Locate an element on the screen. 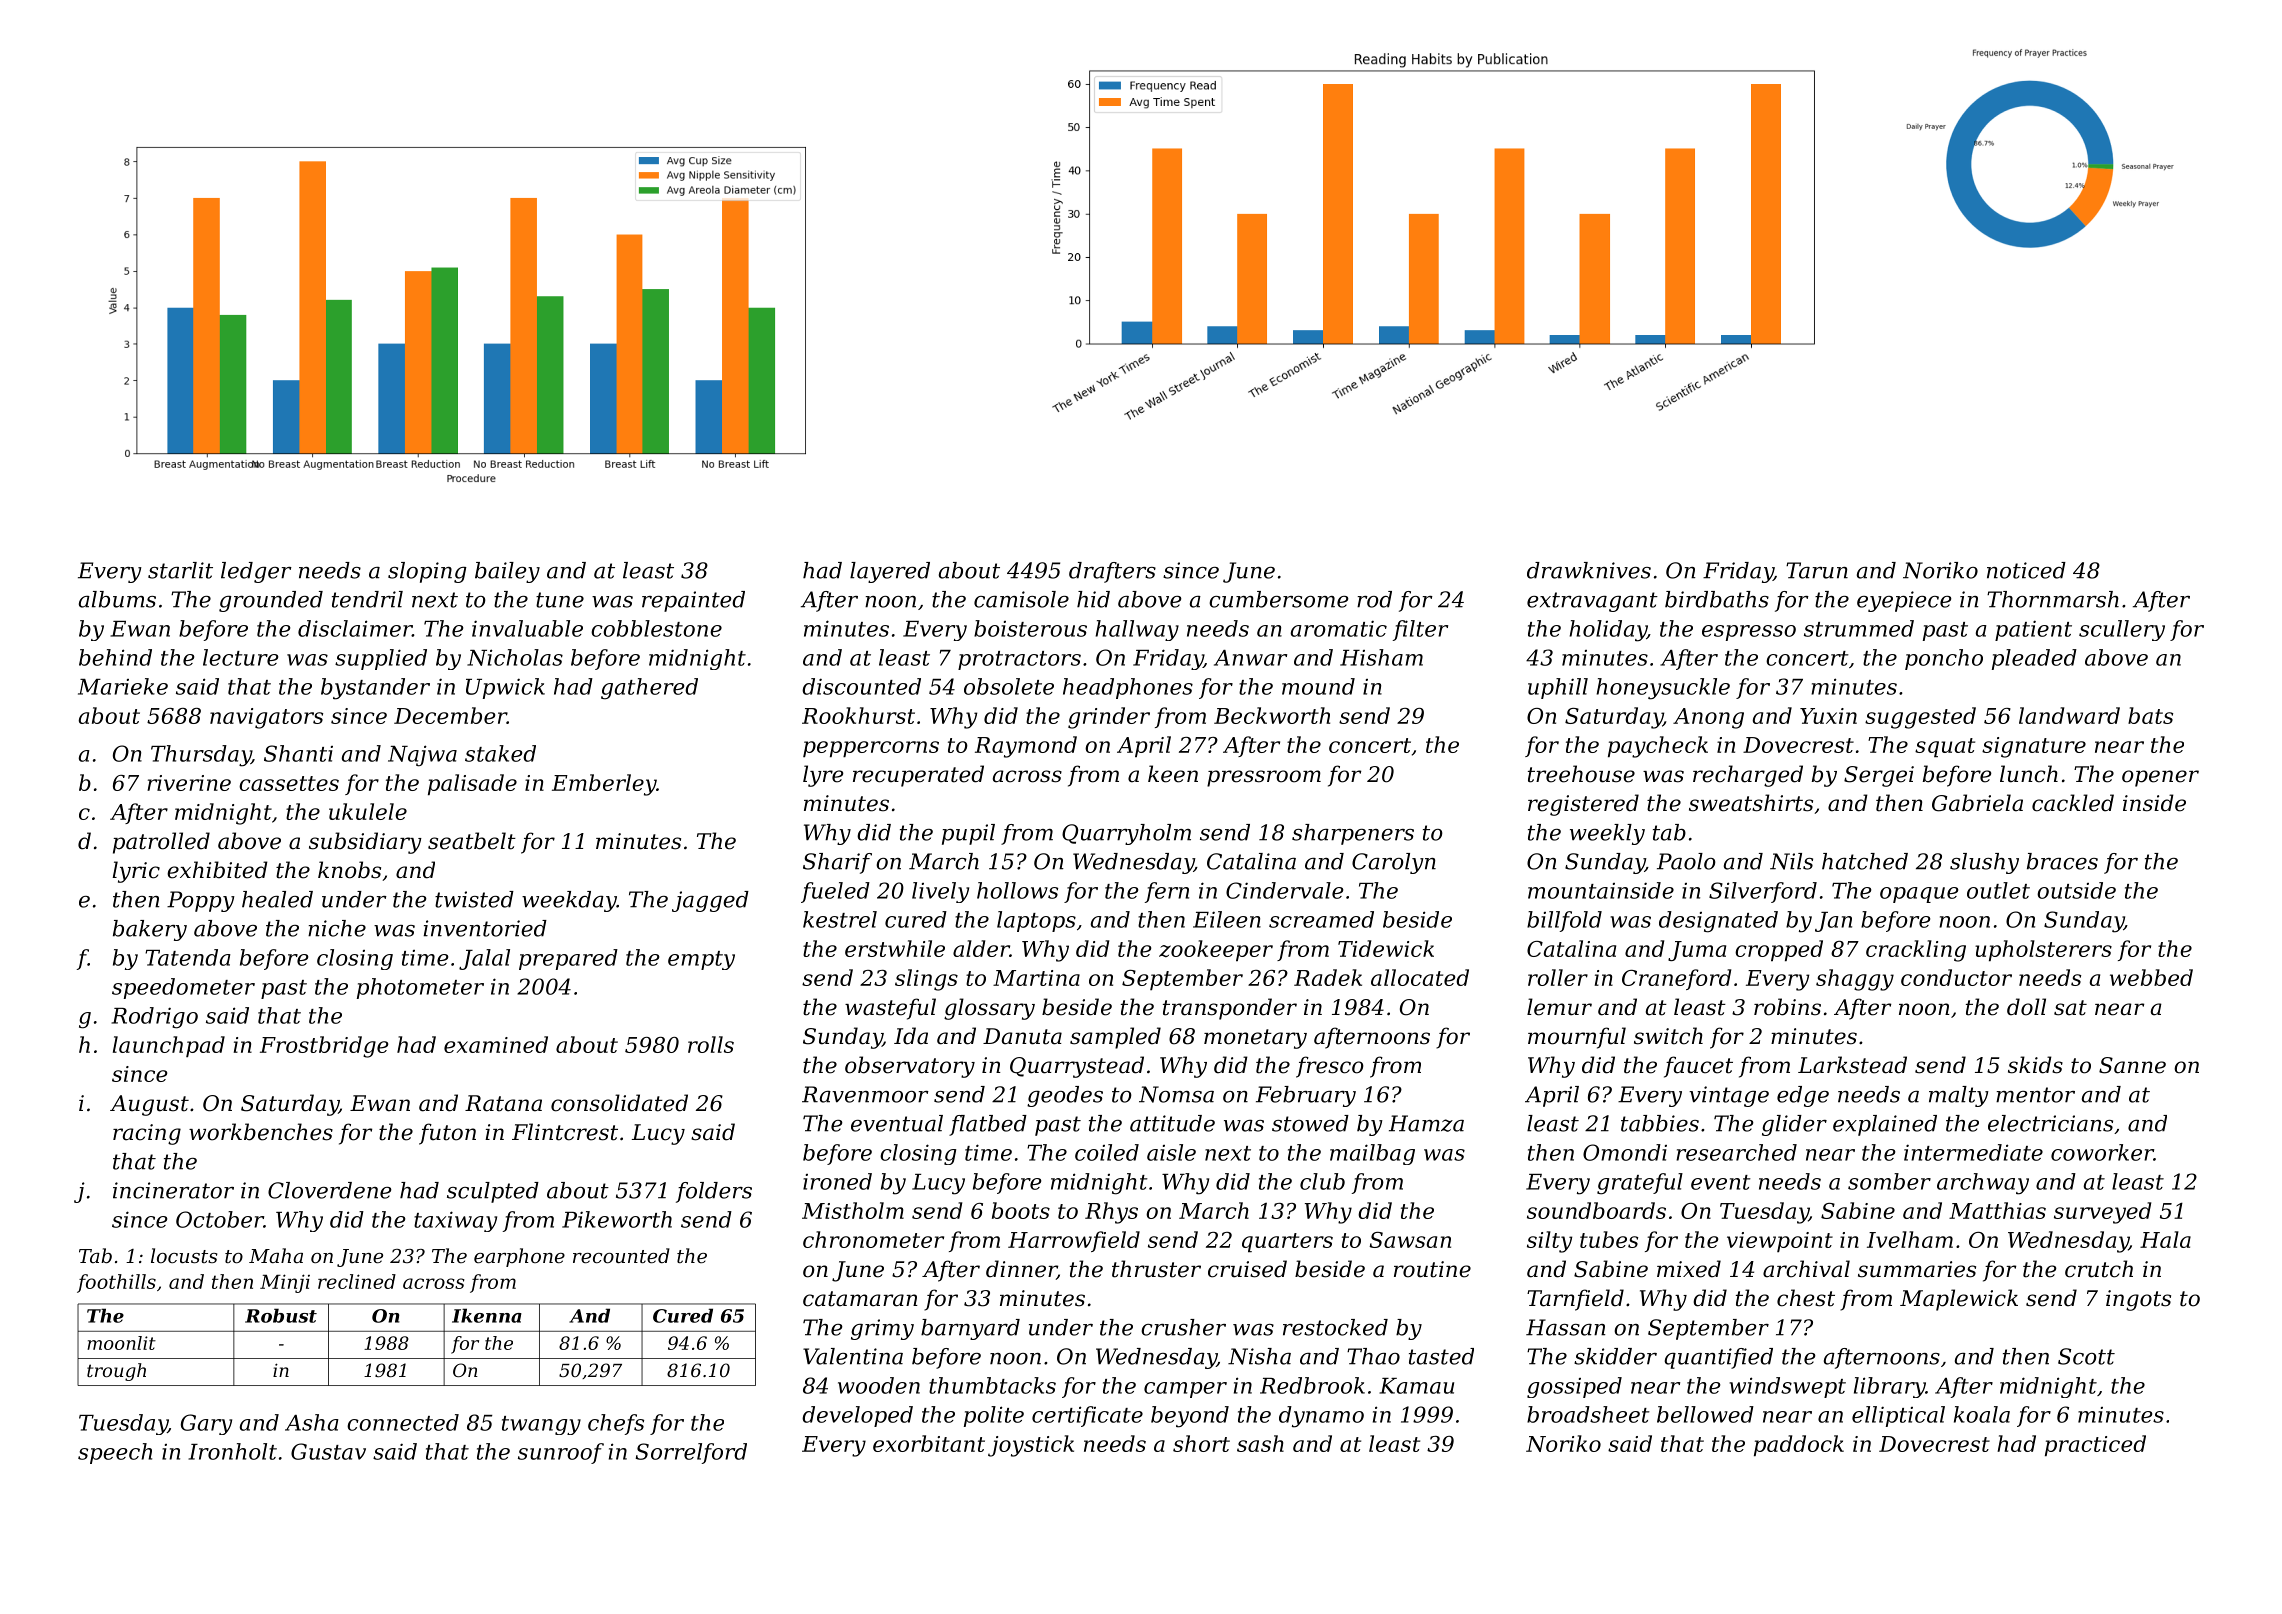 This screenshot has height=1614, width=2282. sweatshirts is located at coordinates (1751, 803).
